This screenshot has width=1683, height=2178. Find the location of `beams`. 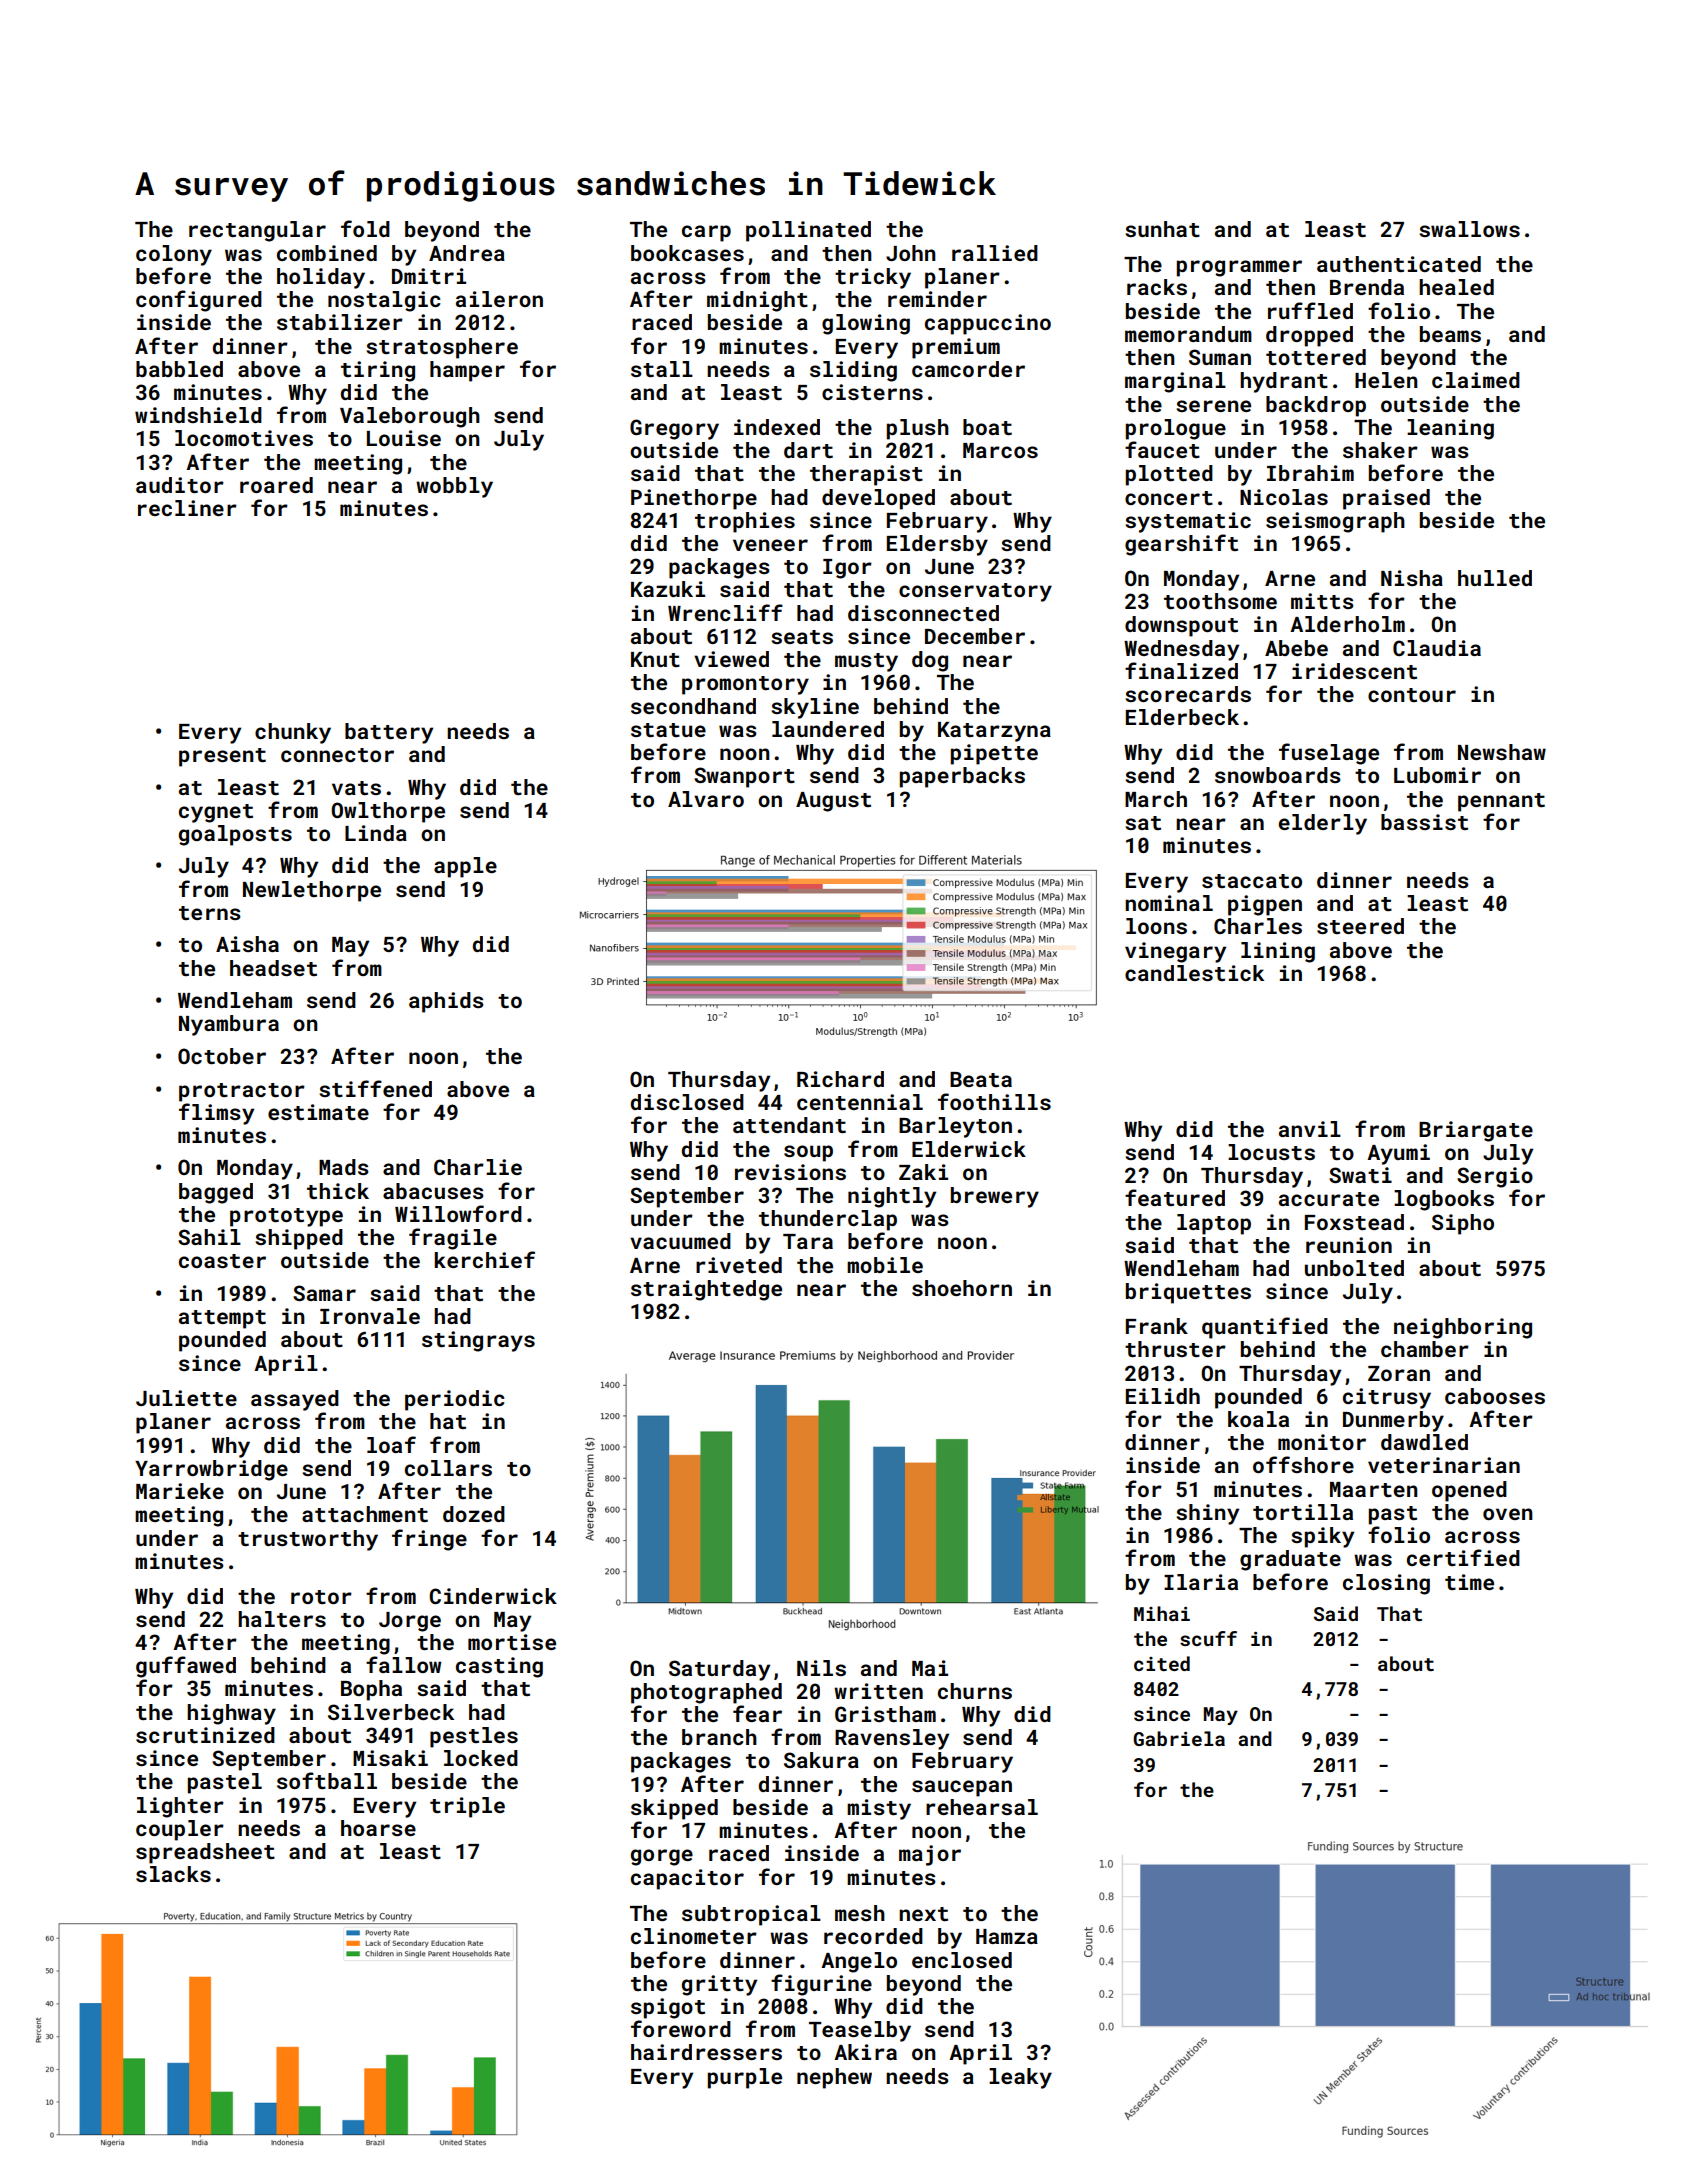

beams is located at coordinates (1450, 334).
